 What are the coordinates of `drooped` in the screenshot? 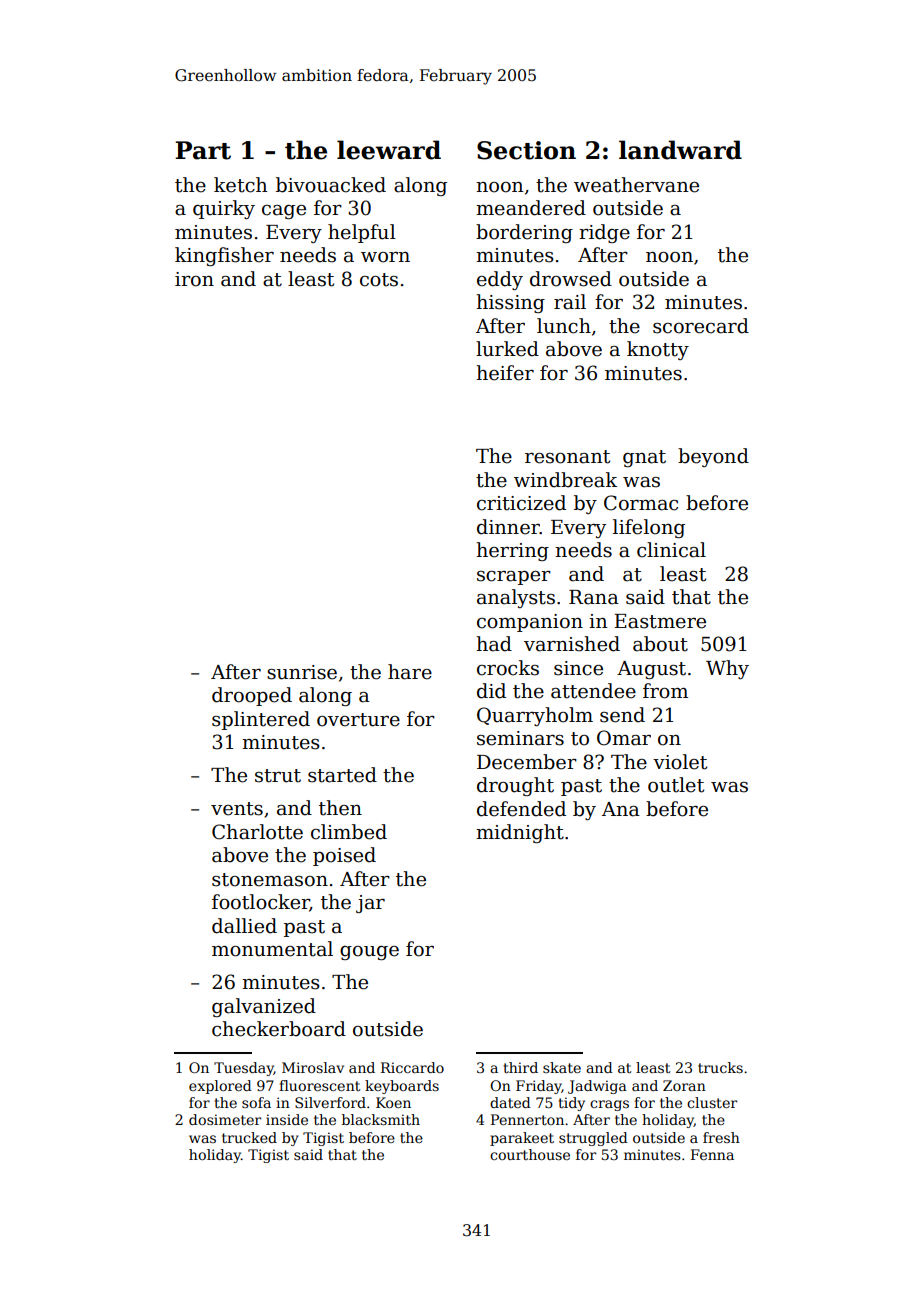 It's located at (252, 696).
